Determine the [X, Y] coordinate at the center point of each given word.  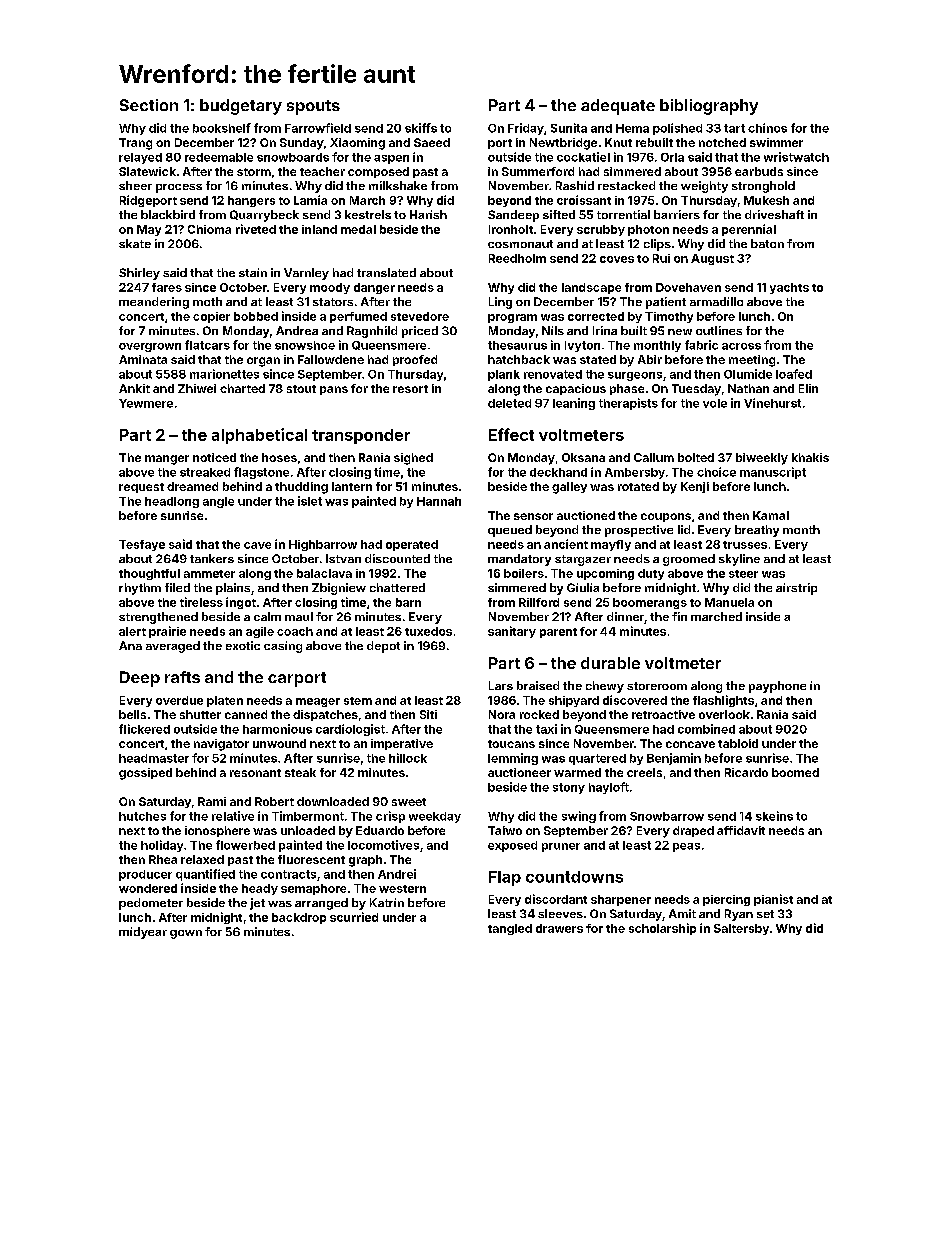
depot [383, 647]
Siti [428, 714]
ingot [241, 603]
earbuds [759, 171]
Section [149, 105]
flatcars [207, 345]
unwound [279, 743]
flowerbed [245, 845]
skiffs [421, 128]
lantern [352, 486]
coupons [666, 517]
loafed [794, 374]
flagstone [261, 473]
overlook [724, 714]
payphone [777, 687]
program [512, 318]
